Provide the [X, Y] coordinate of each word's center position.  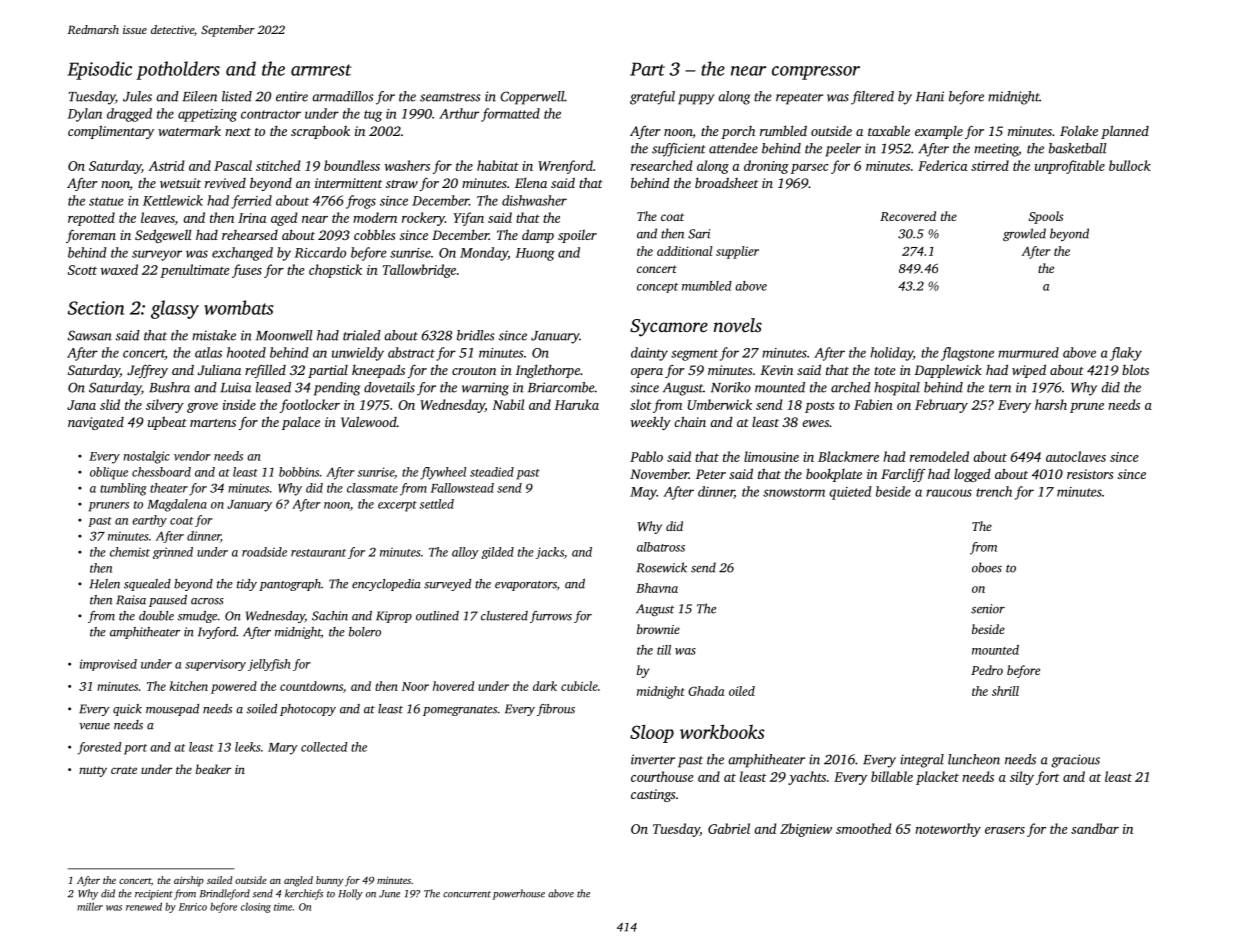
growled [1024, 234]
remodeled [939, 456]
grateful [652, 98]
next [238, 132]
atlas [208, 352]
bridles [475, 335]
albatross [661, 547]
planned [1125, 132]
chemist [130, 552]
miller [90, 906]
